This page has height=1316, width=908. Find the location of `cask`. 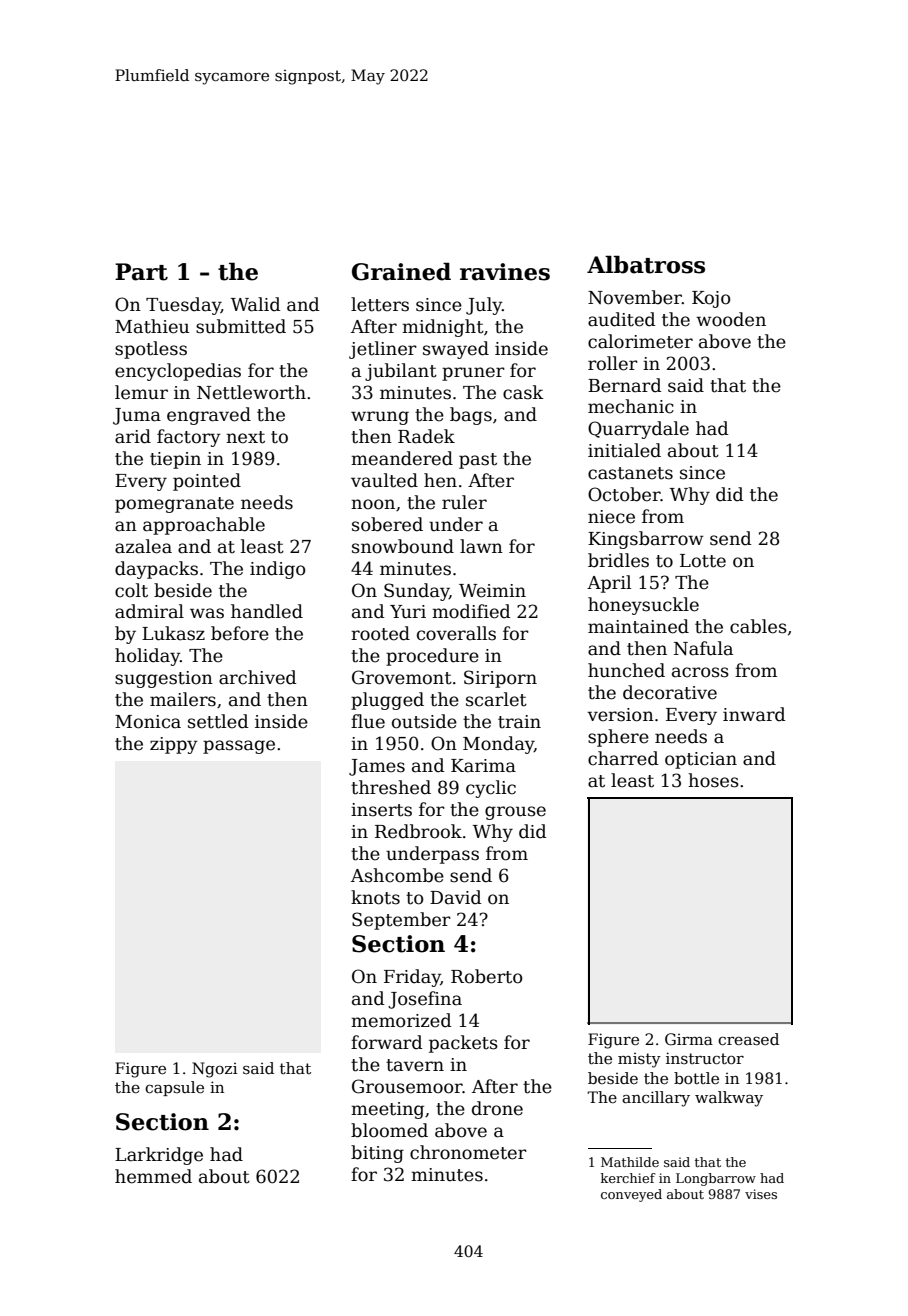

cask is located at coordinates (523, 392).
